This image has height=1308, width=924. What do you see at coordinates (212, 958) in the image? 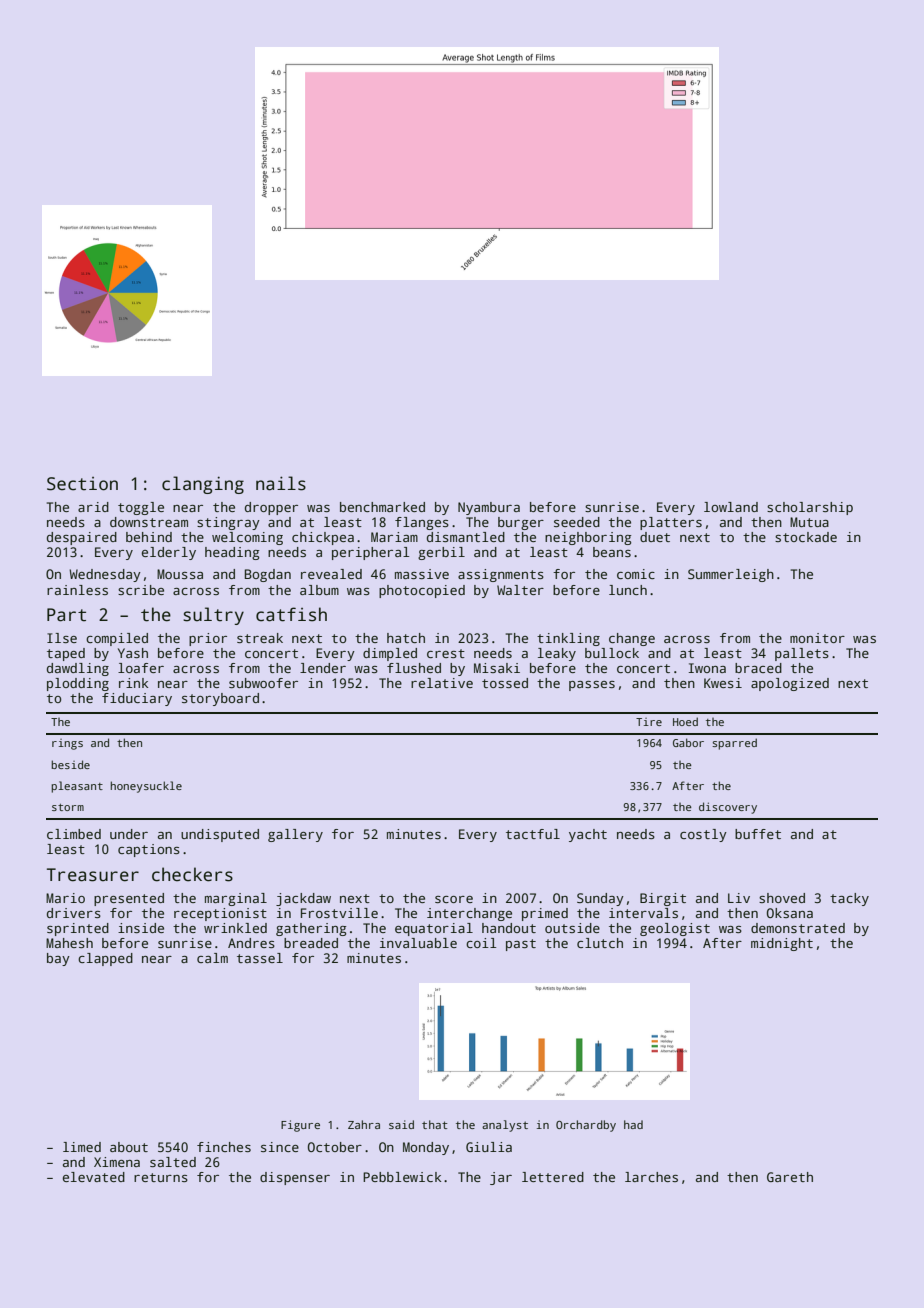
I see `calm` at bounding box center [212, 958].
